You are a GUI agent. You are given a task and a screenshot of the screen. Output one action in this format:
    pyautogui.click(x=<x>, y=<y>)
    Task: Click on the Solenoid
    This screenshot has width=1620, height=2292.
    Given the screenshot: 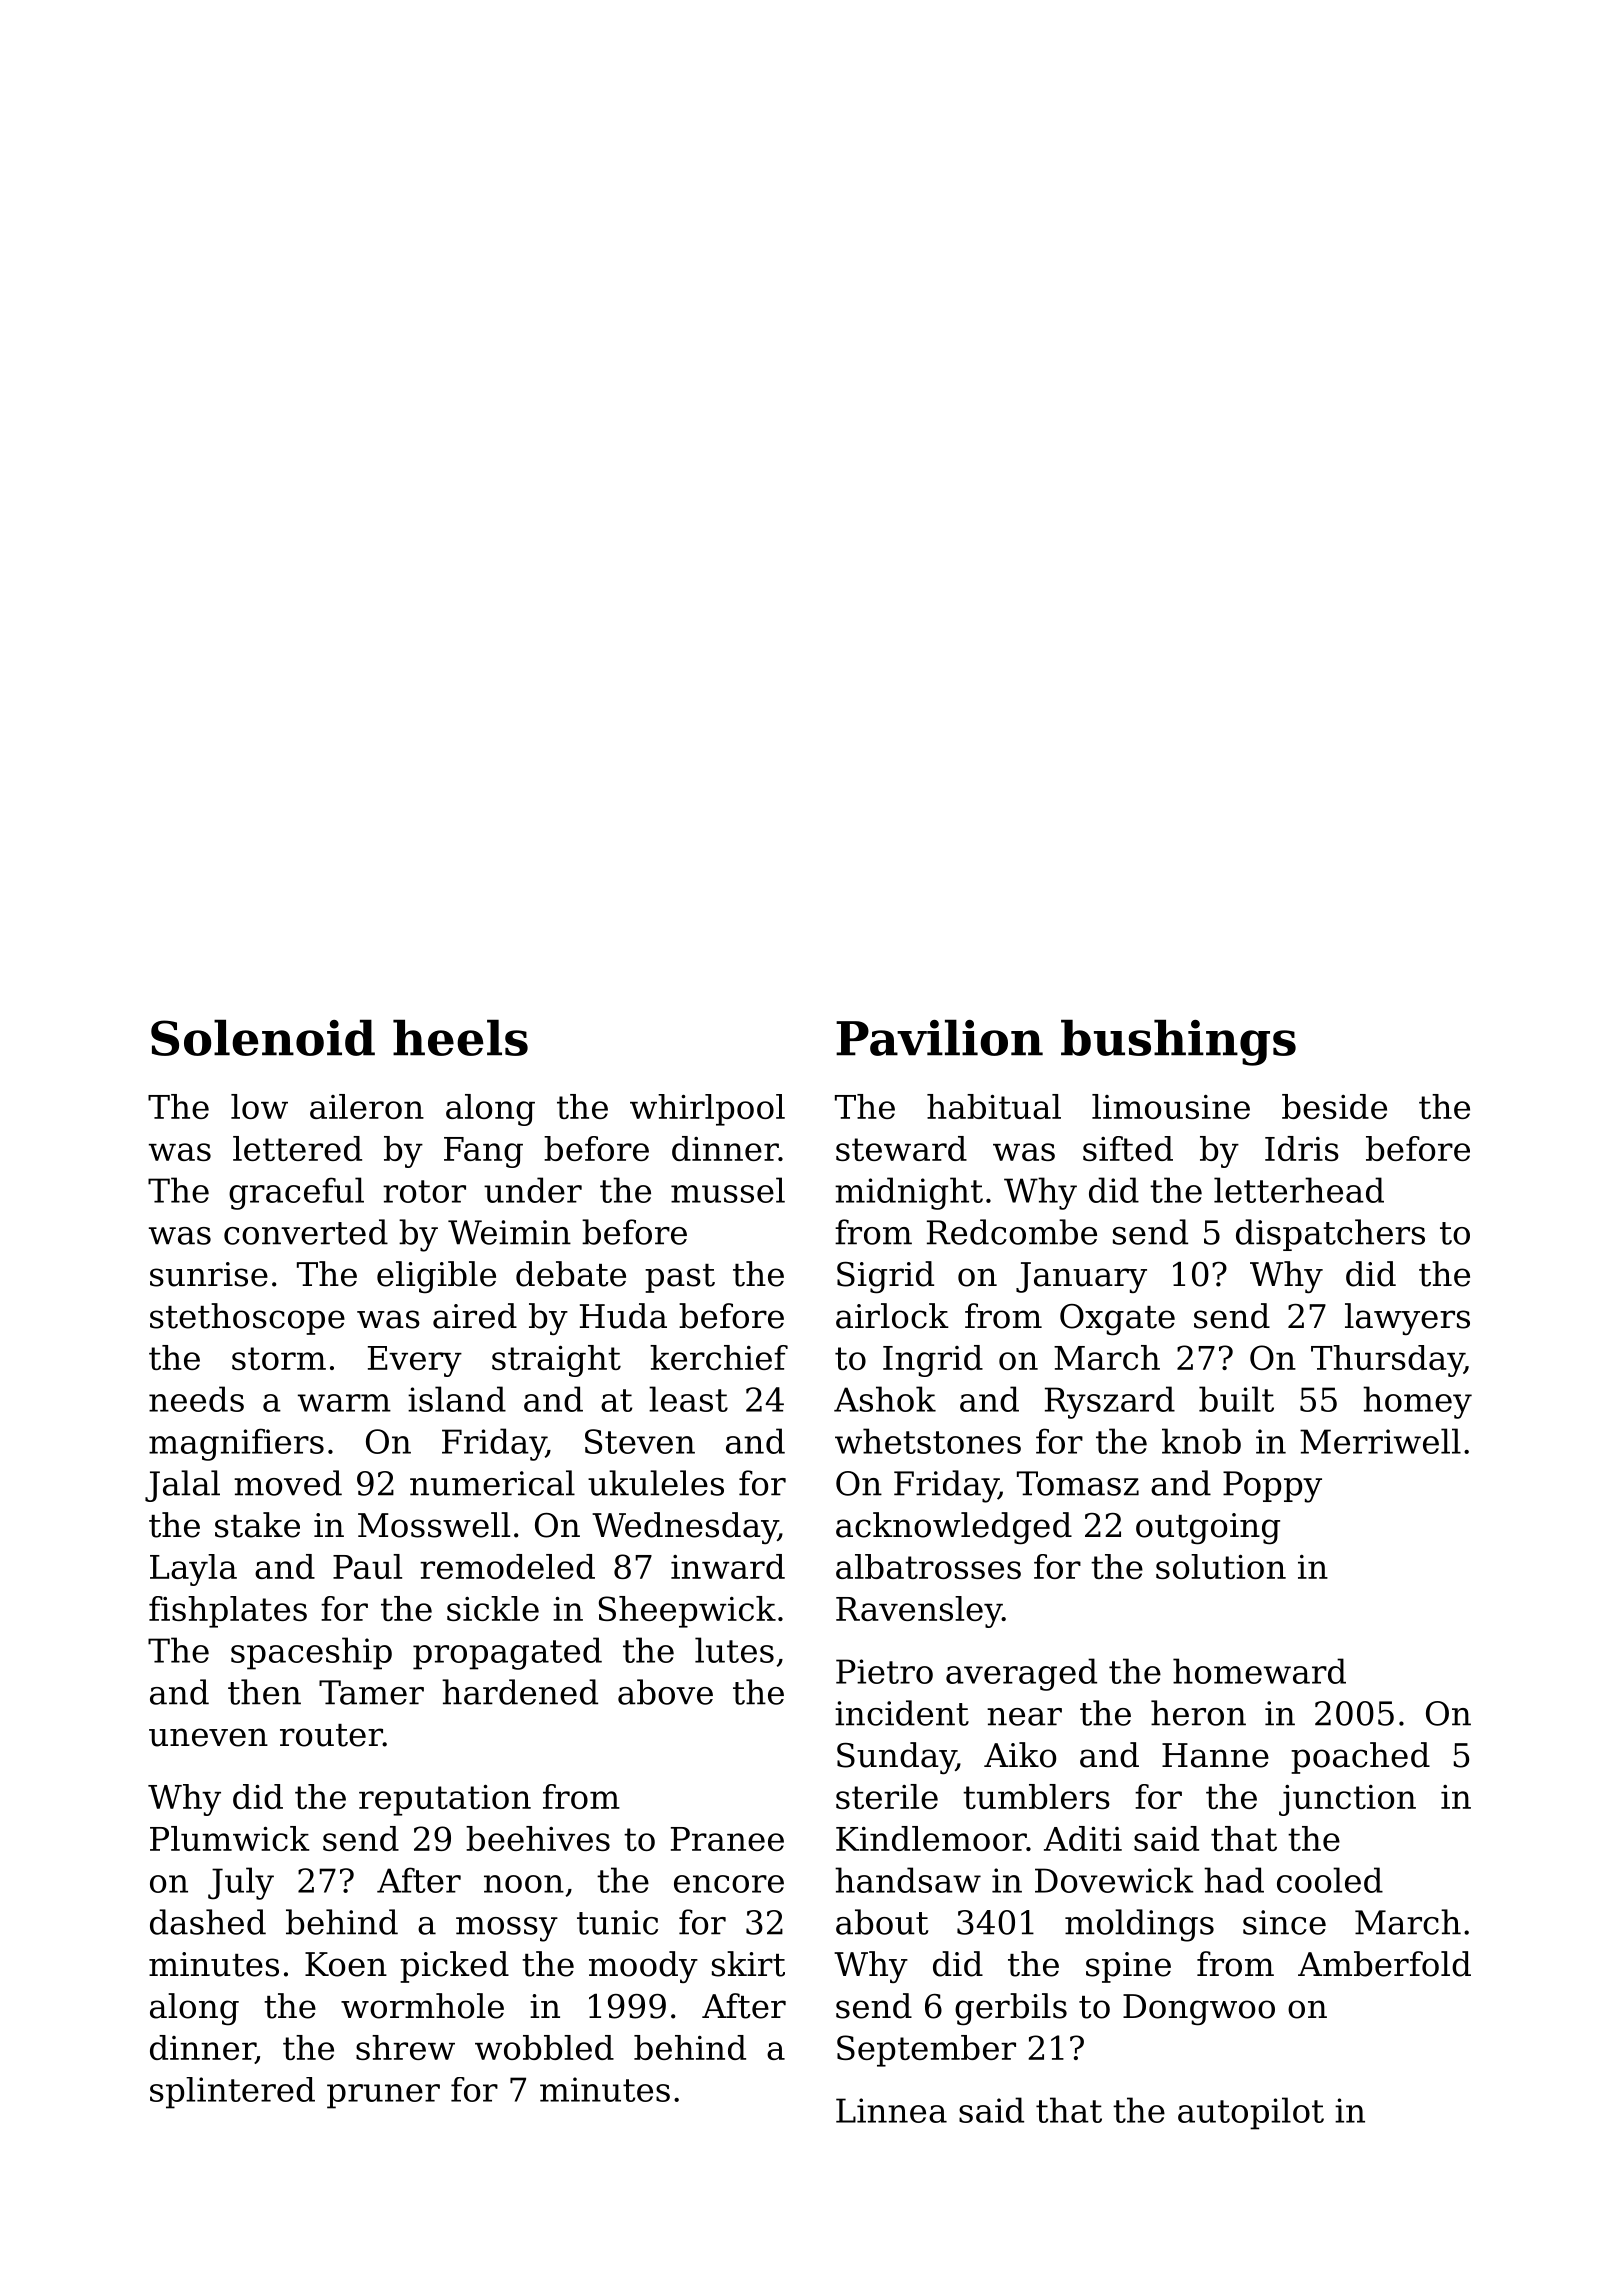 What is the action you would take?
    pyautogui.click(x=263, y=1037)
